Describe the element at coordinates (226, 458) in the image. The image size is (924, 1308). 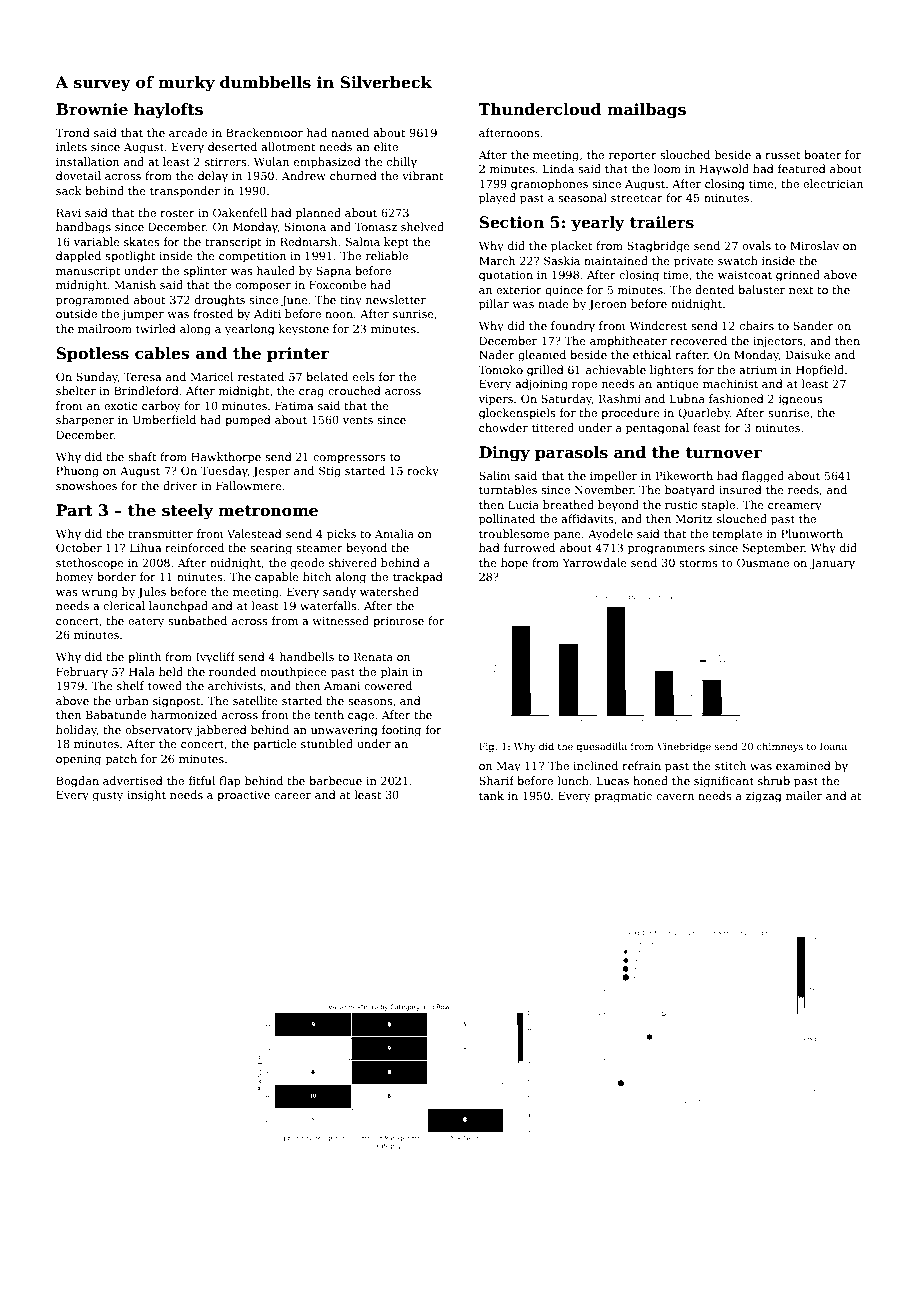
I see `Hawkthorpe` at that location.
